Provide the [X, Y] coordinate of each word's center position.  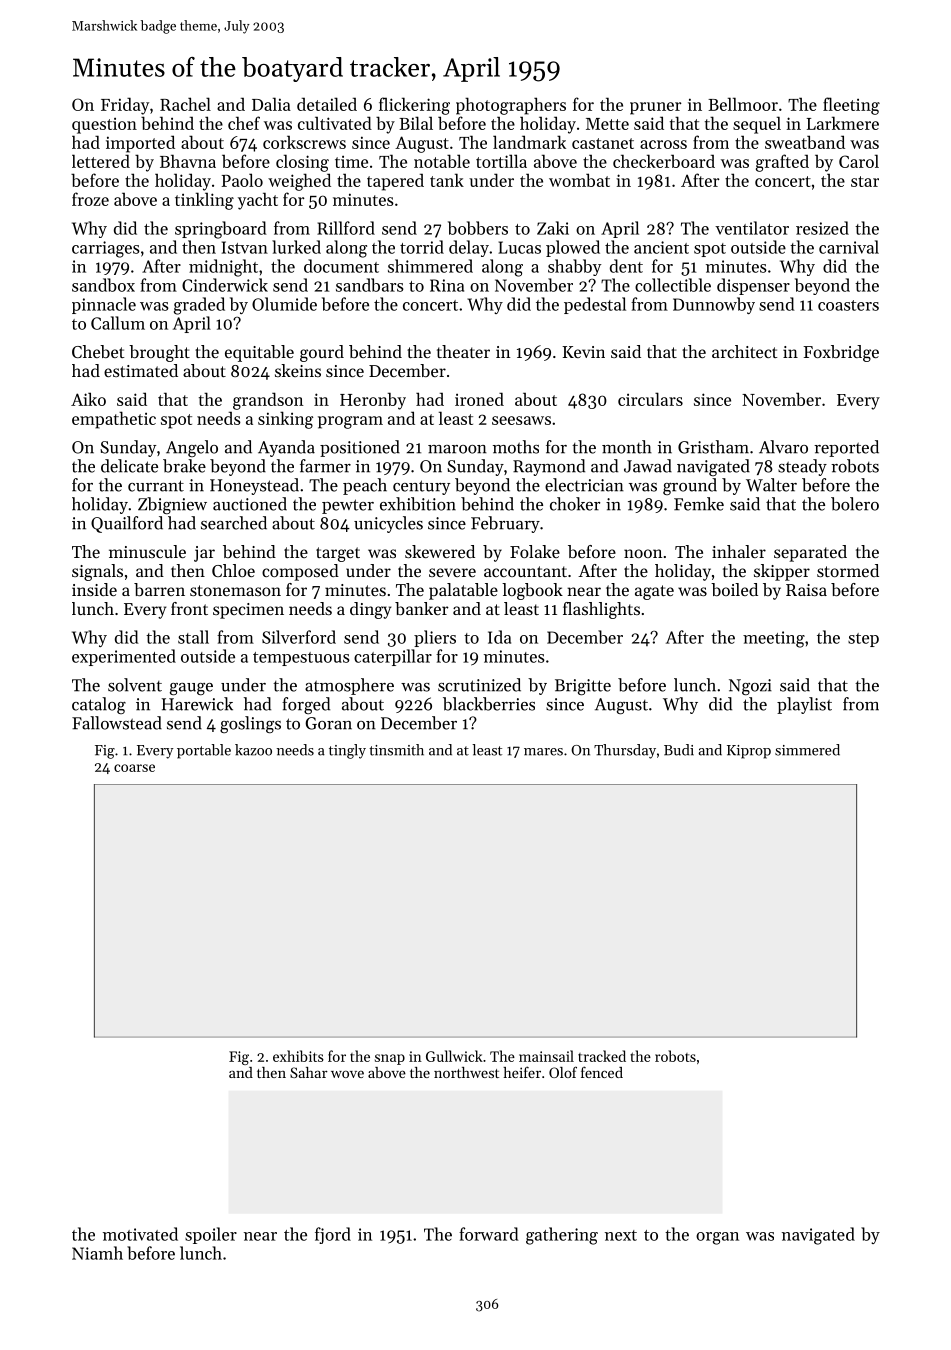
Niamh [97, 1253]
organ [717, 1238]
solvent [135, 685]
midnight [223, 268]
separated [810, 553]
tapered [395, 182]
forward [489, 1234]
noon [643, 553]
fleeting [851, 106]
